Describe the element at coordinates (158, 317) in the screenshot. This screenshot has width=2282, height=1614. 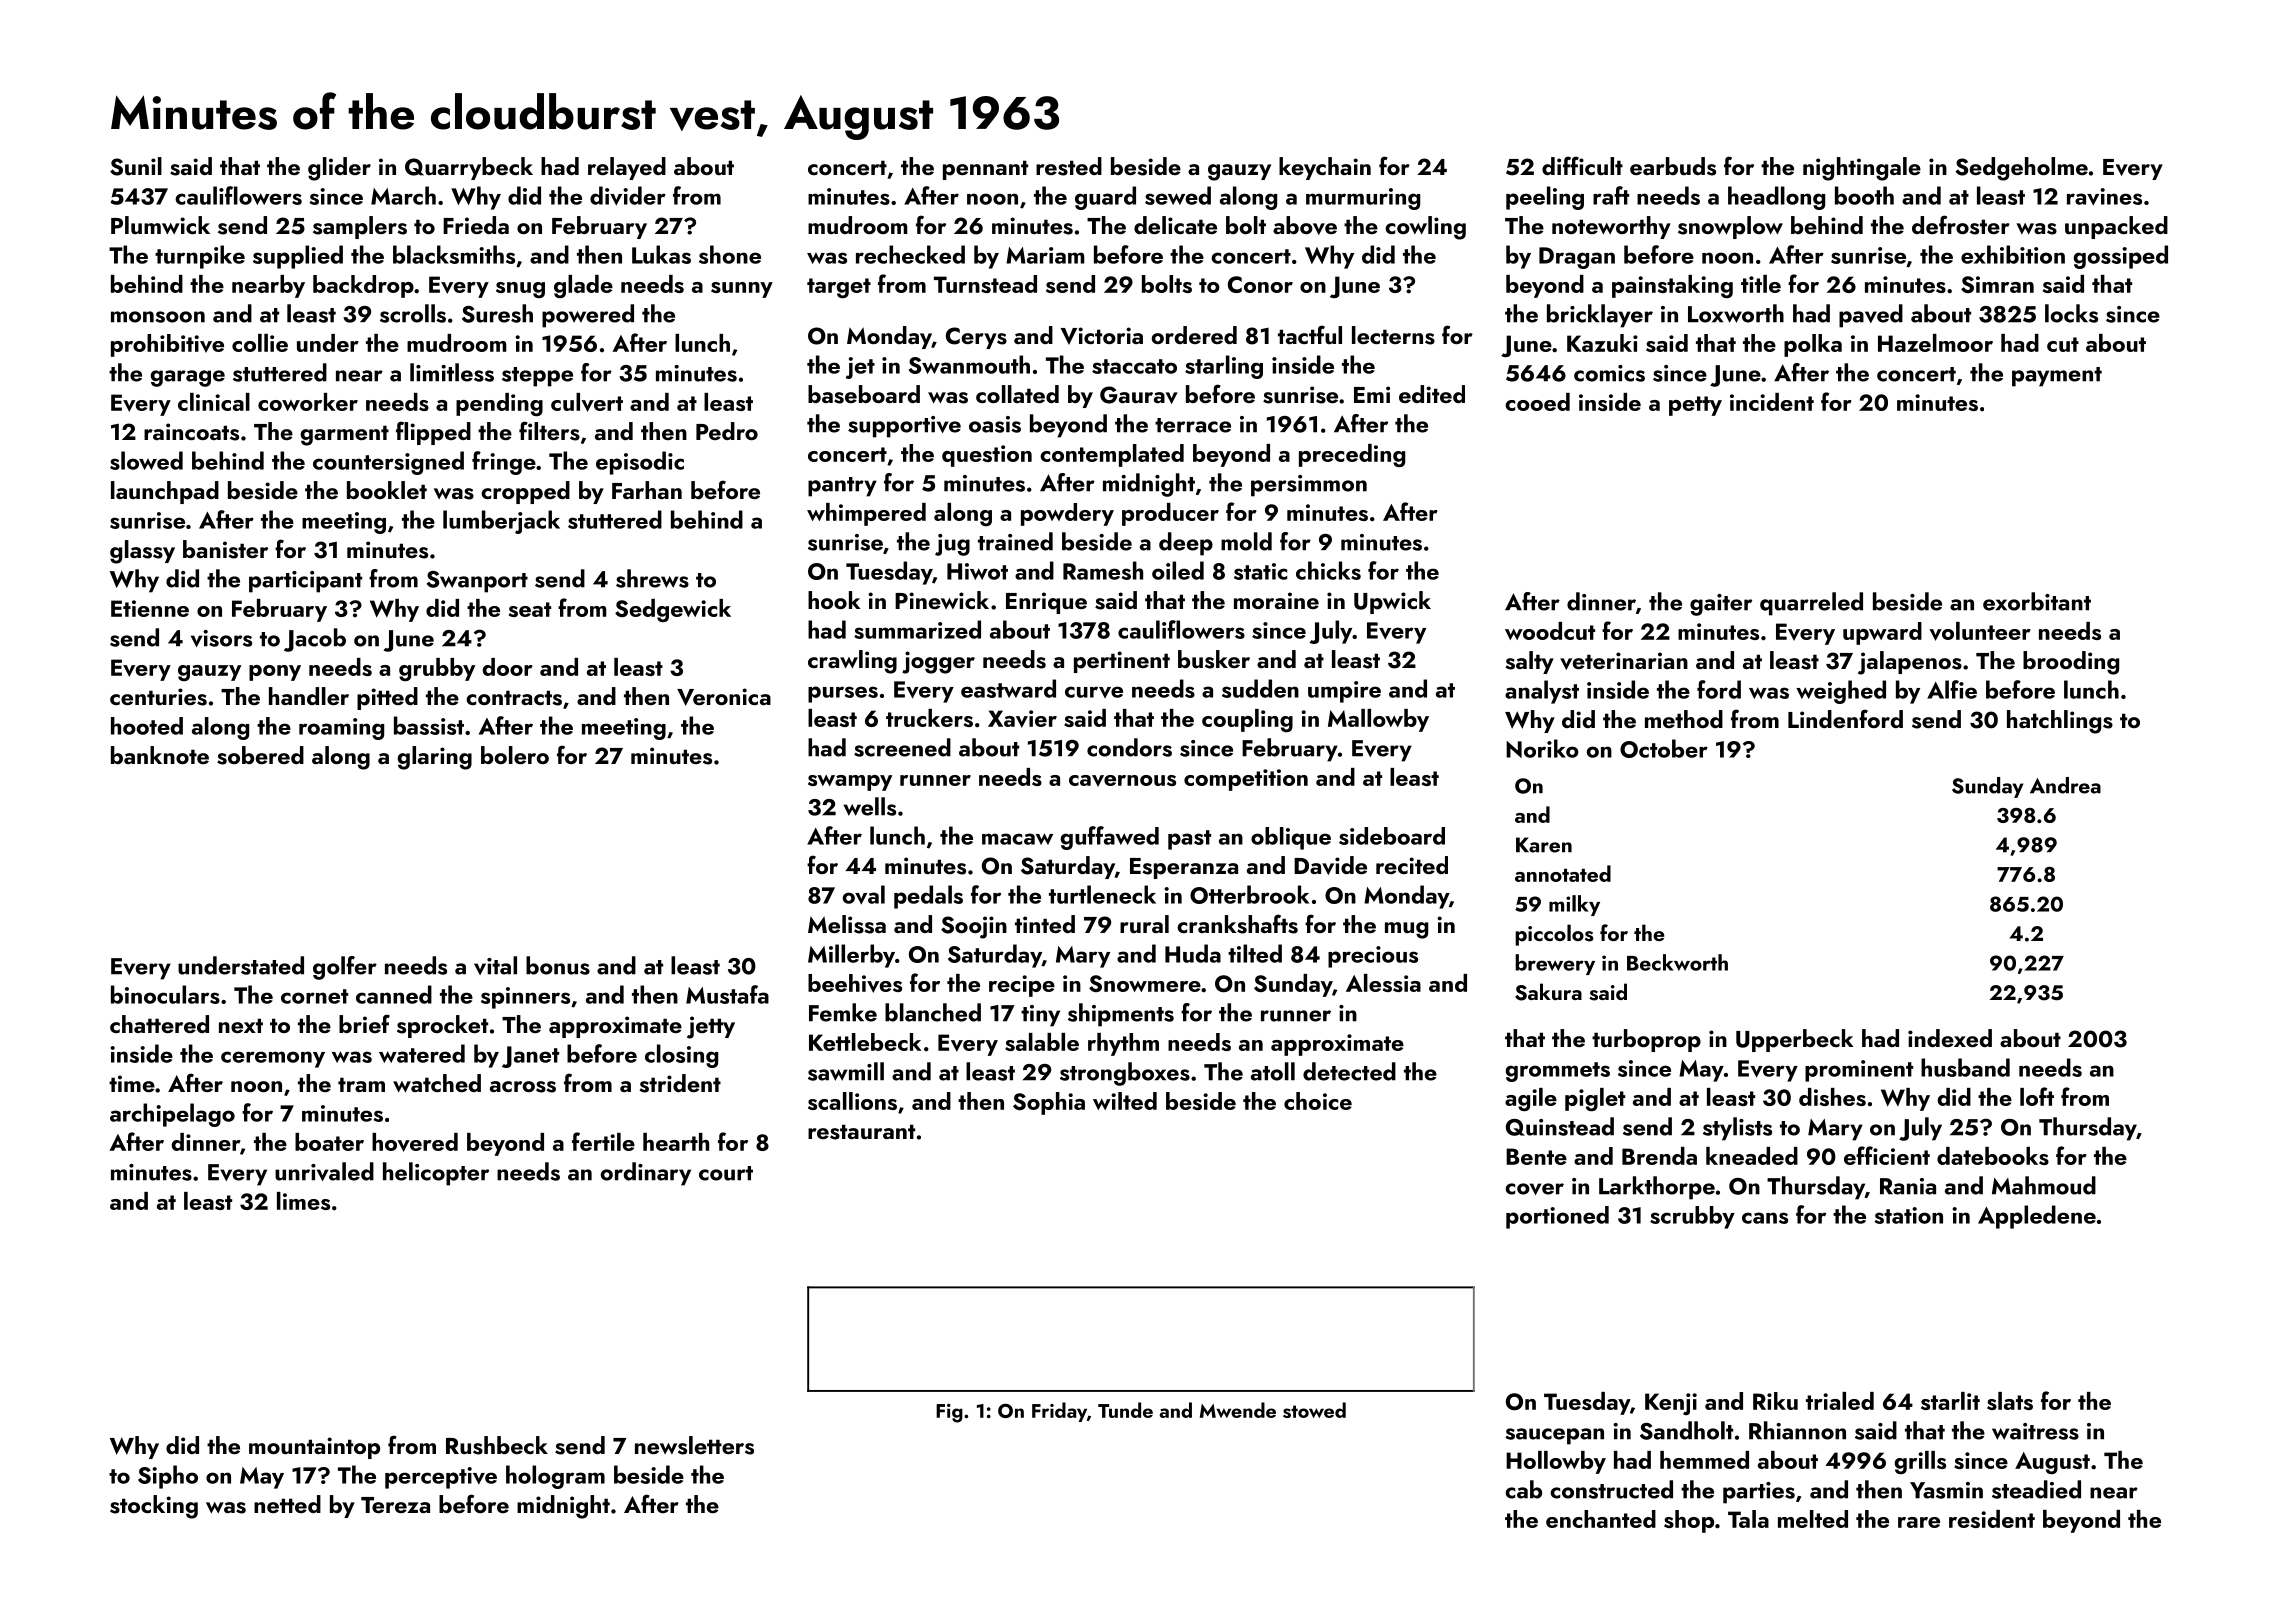
I see `monsoon` at that location.
